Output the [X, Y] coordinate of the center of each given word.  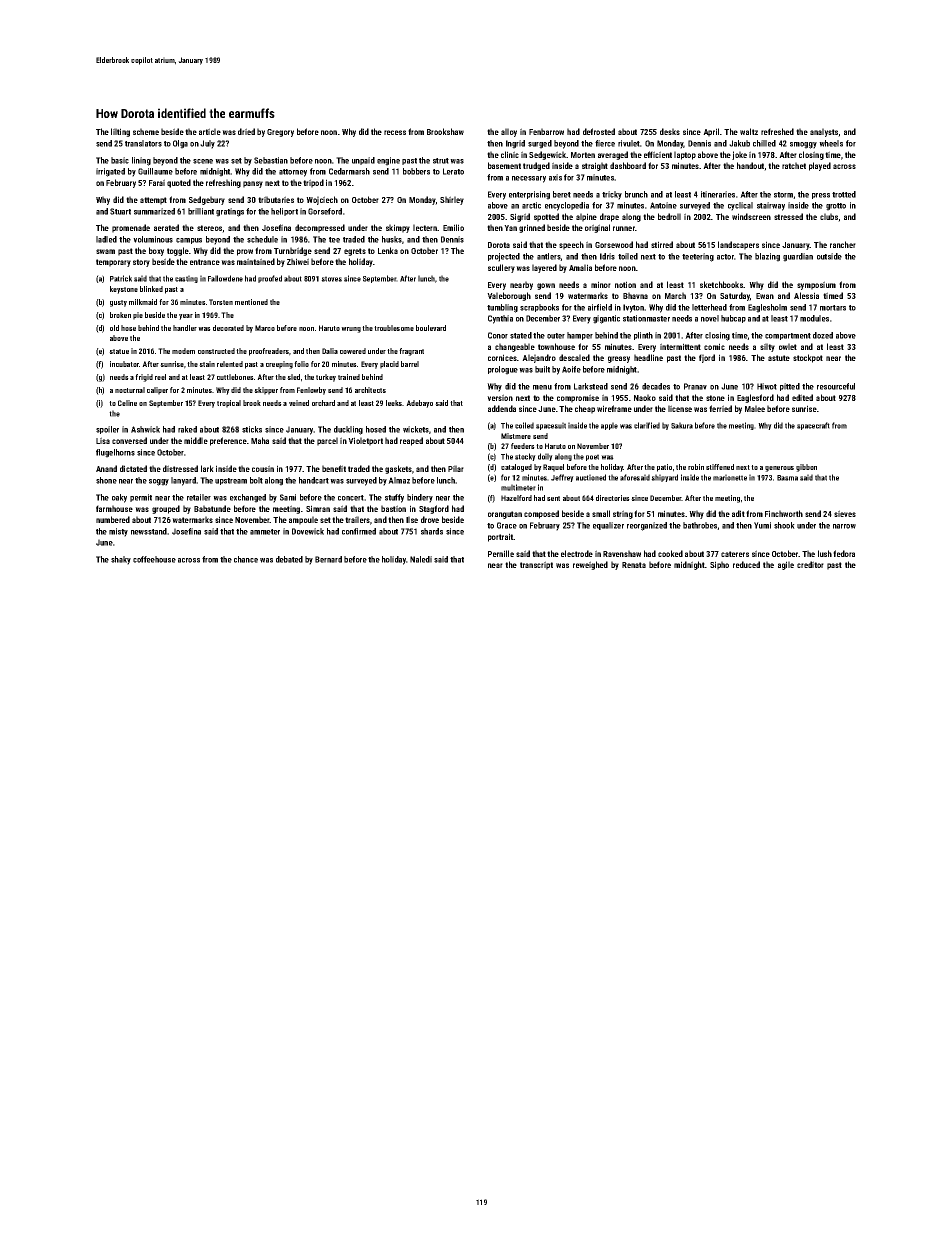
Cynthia [500, 319]
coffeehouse [154, 559]
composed [541, 514]
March [675, 295]
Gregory [280, 133]
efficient [658, 154]
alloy [509, 132]
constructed [216, 351]
